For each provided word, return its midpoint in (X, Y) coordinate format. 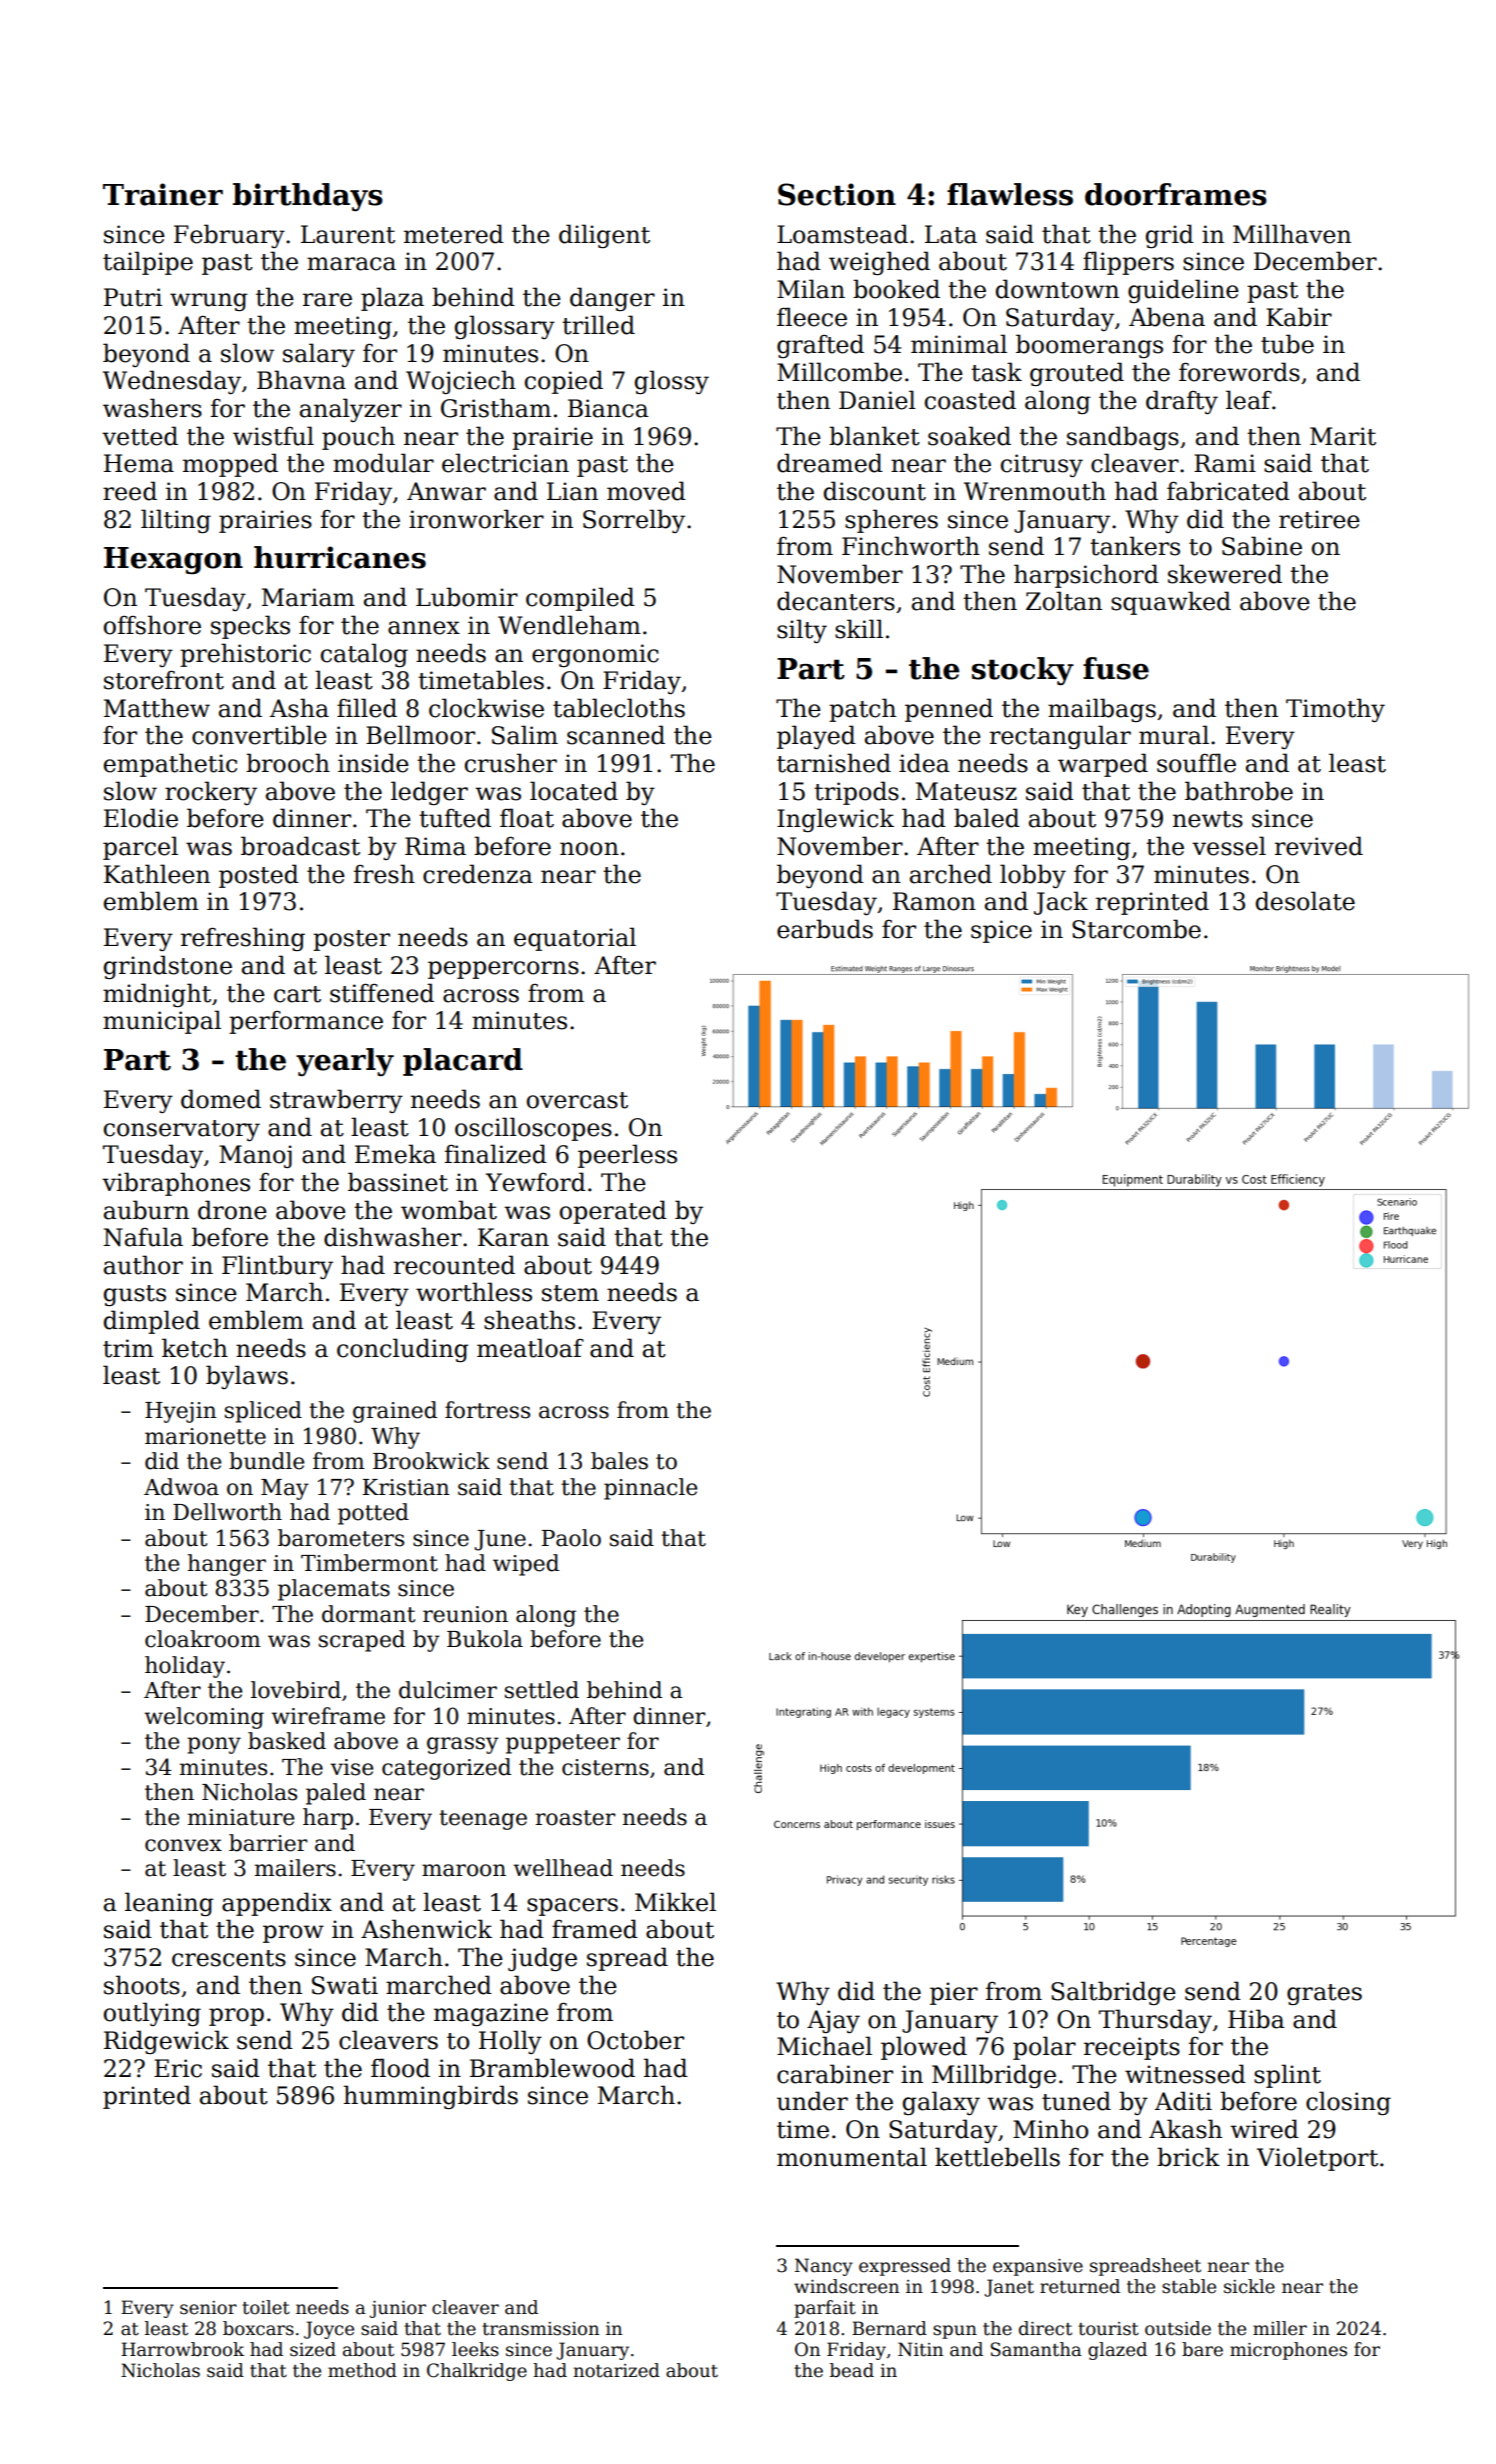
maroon (464, 1870)
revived (1319, 846)
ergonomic (595, 655)
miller (1280, 2328)
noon (589, 849)
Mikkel (675, 1902)
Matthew (157, 708)
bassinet (398, 1182)
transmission (540, 2329)
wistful (273, 436)
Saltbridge (1113, 1993)
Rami (1225, 463)
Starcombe (1136, 929)
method (362, 2370)
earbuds (825, 929)
